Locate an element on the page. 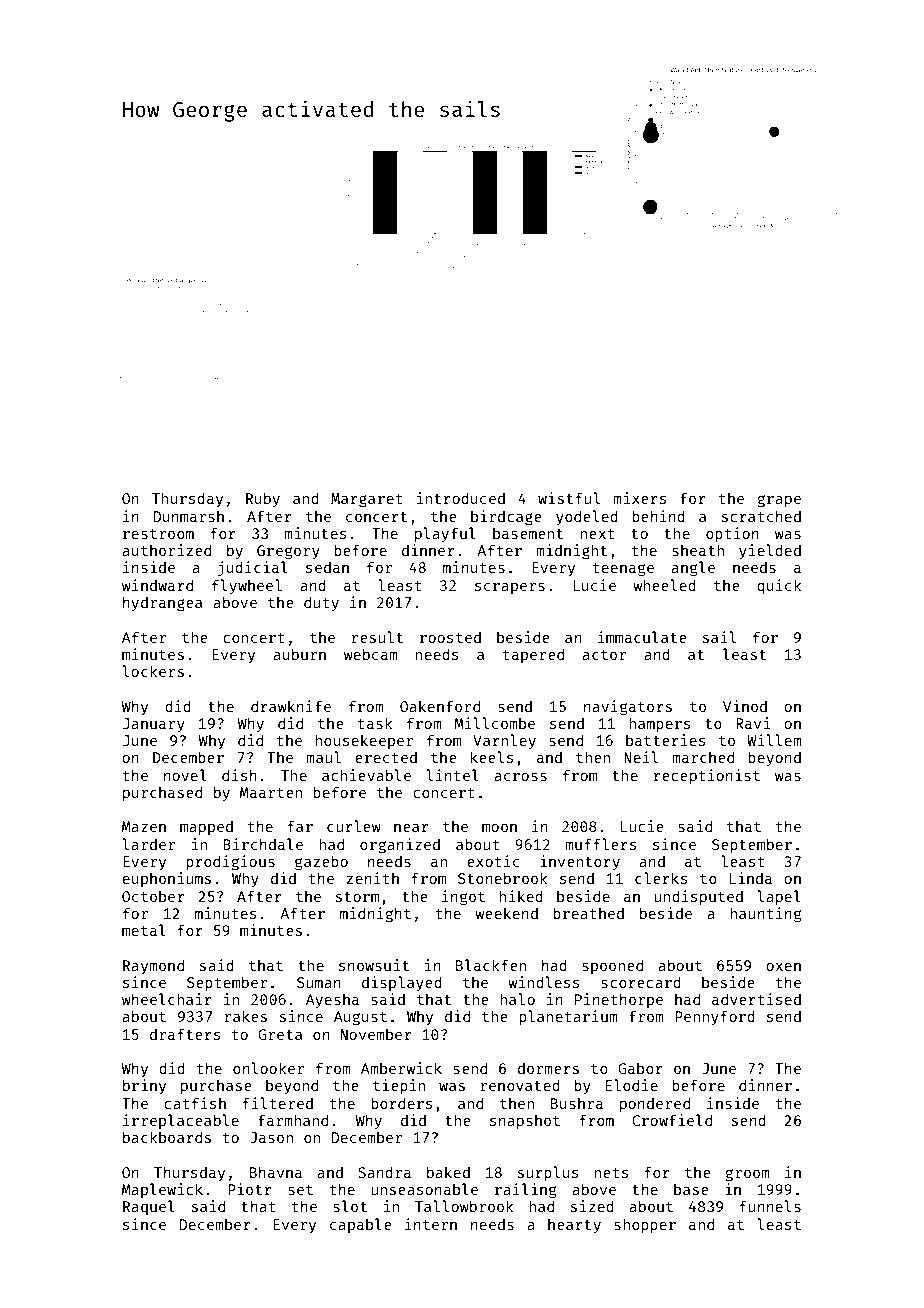 Image resolution: width=924 pixels, height=1308 pixels. Birchdale is located at coordinates (263, 844).
